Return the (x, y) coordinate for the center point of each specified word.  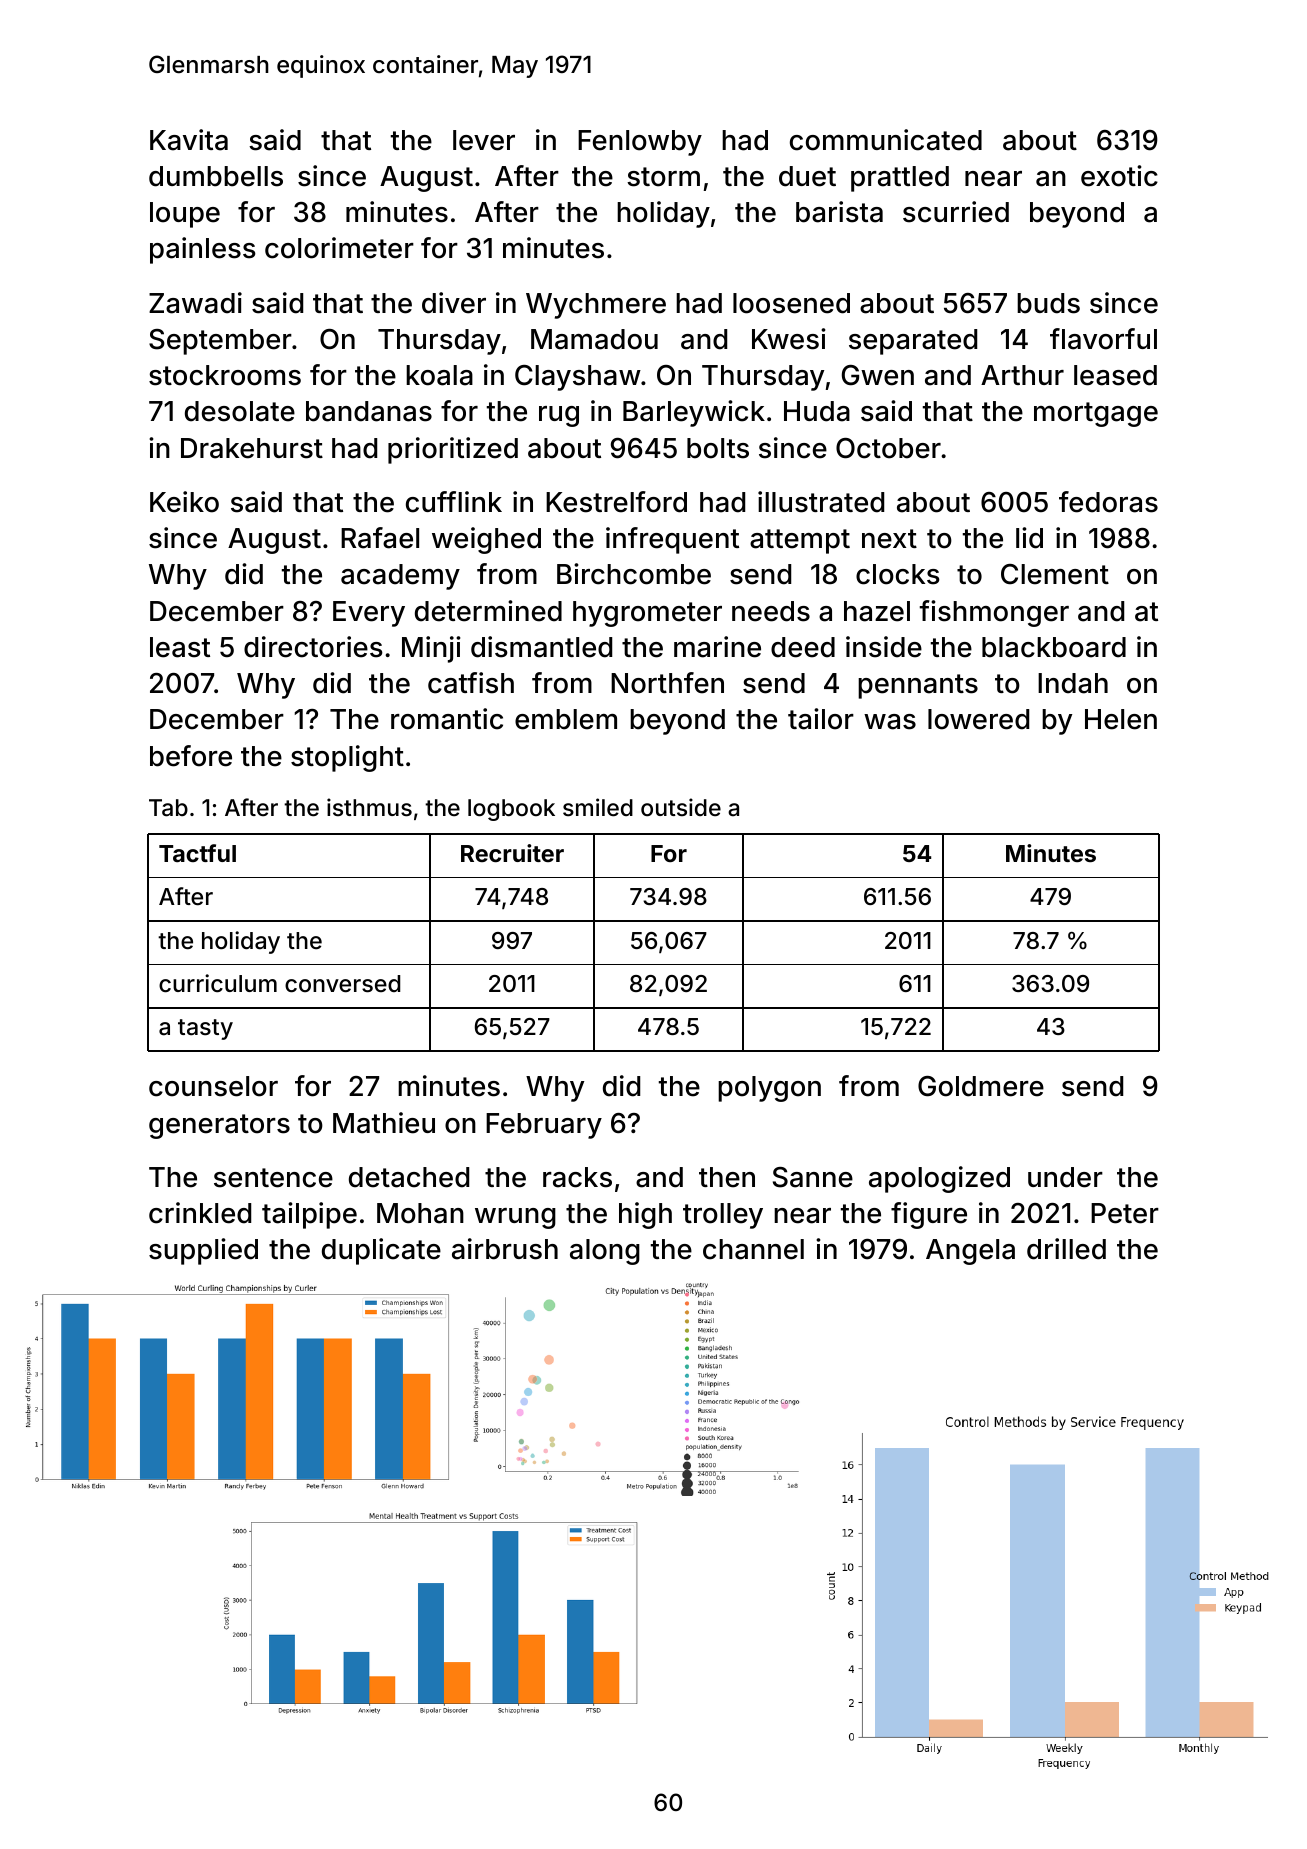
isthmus (369, 807)
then (727, 1177)
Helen (1121, 719)
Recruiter (512, 853)
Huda (817, 411)
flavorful (1103, 339)
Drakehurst (252, 448)
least (180, 647)
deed (803, 647)
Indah (1073, 683)
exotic (1119, 176)
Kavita (189, 140)
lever (484, 140)
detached (409, 1177)
